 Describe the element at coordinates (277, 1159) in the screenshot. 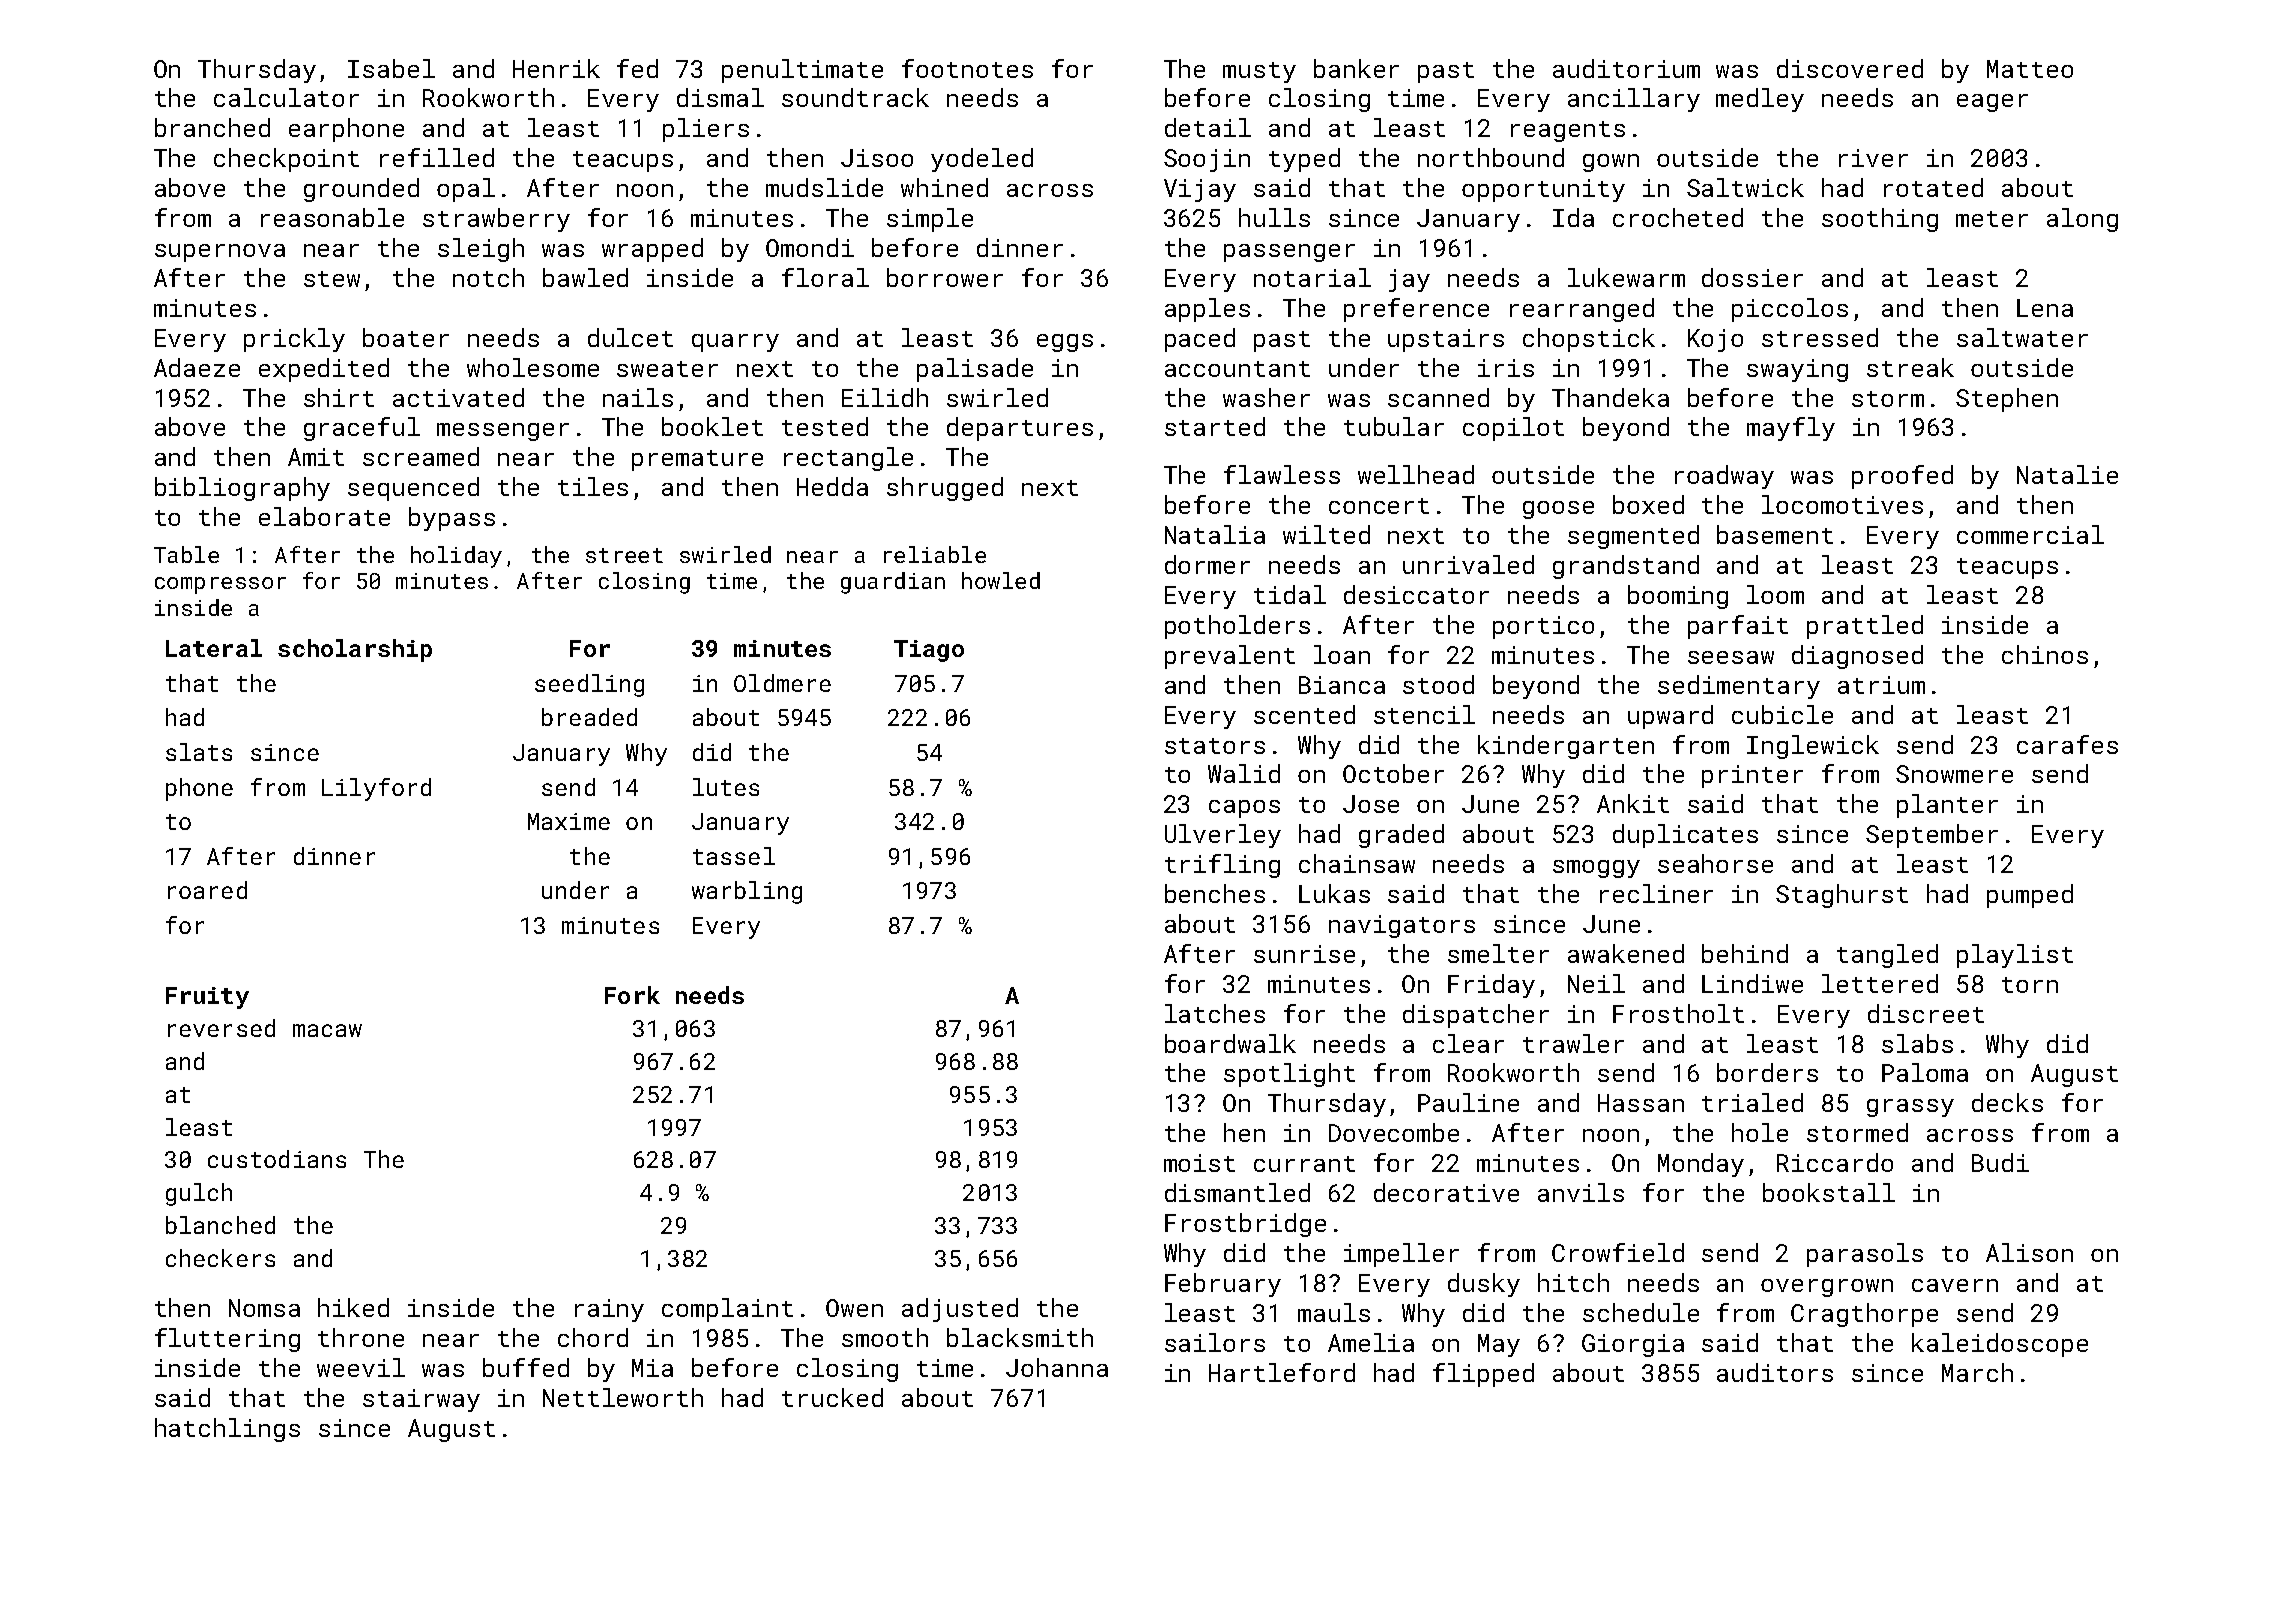

I see `custodians` at that location.
